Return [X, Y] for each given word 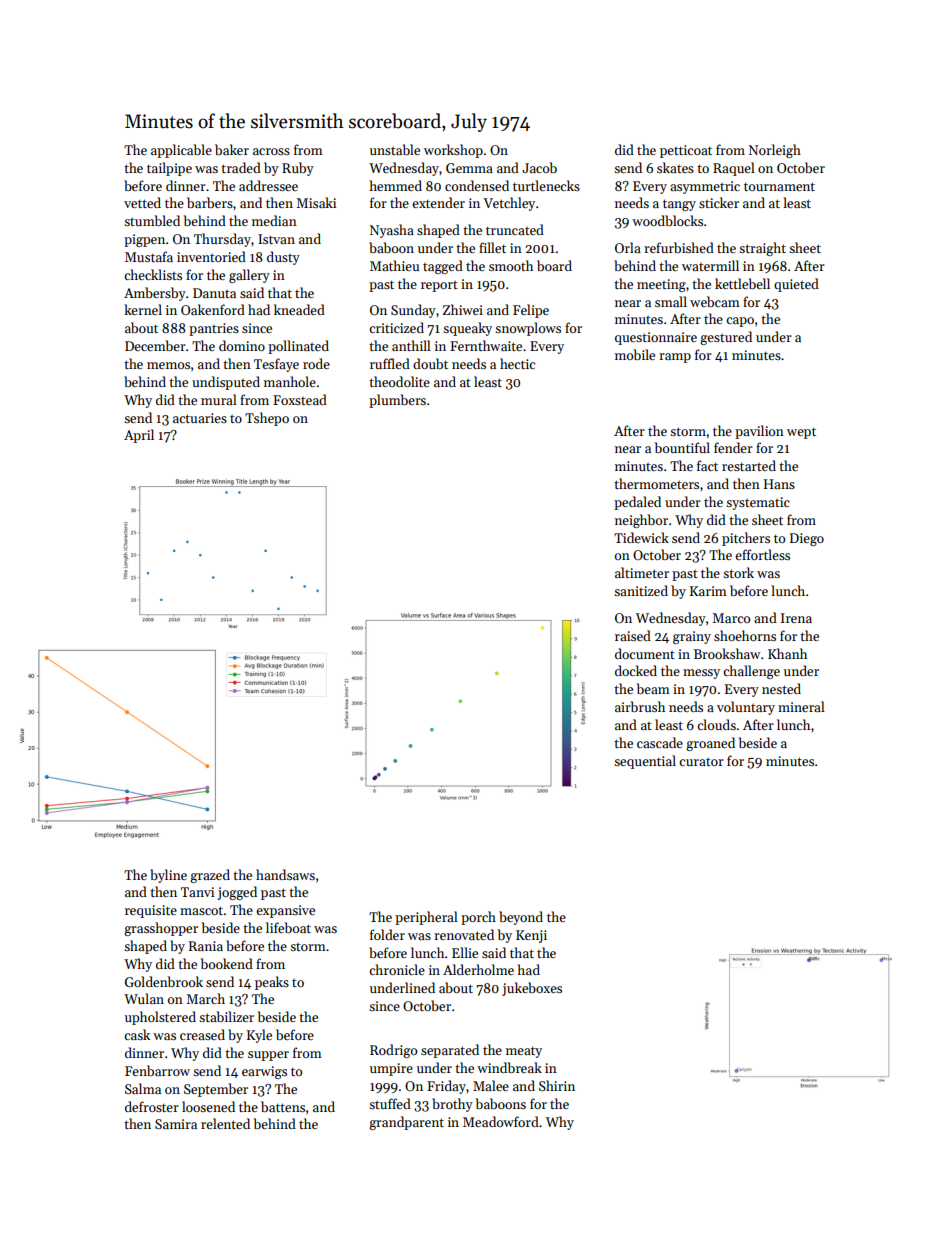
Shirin [557, 1085]
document [645, 653]
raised [633, 635]
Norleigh [775, 151]
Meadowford [501, 1121]
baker [232, 149]
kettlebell [742, 283]
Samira [176, 1124]
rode [316, 363]
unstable [395, 149]
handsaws [285, 874]
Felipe [531, 311]
